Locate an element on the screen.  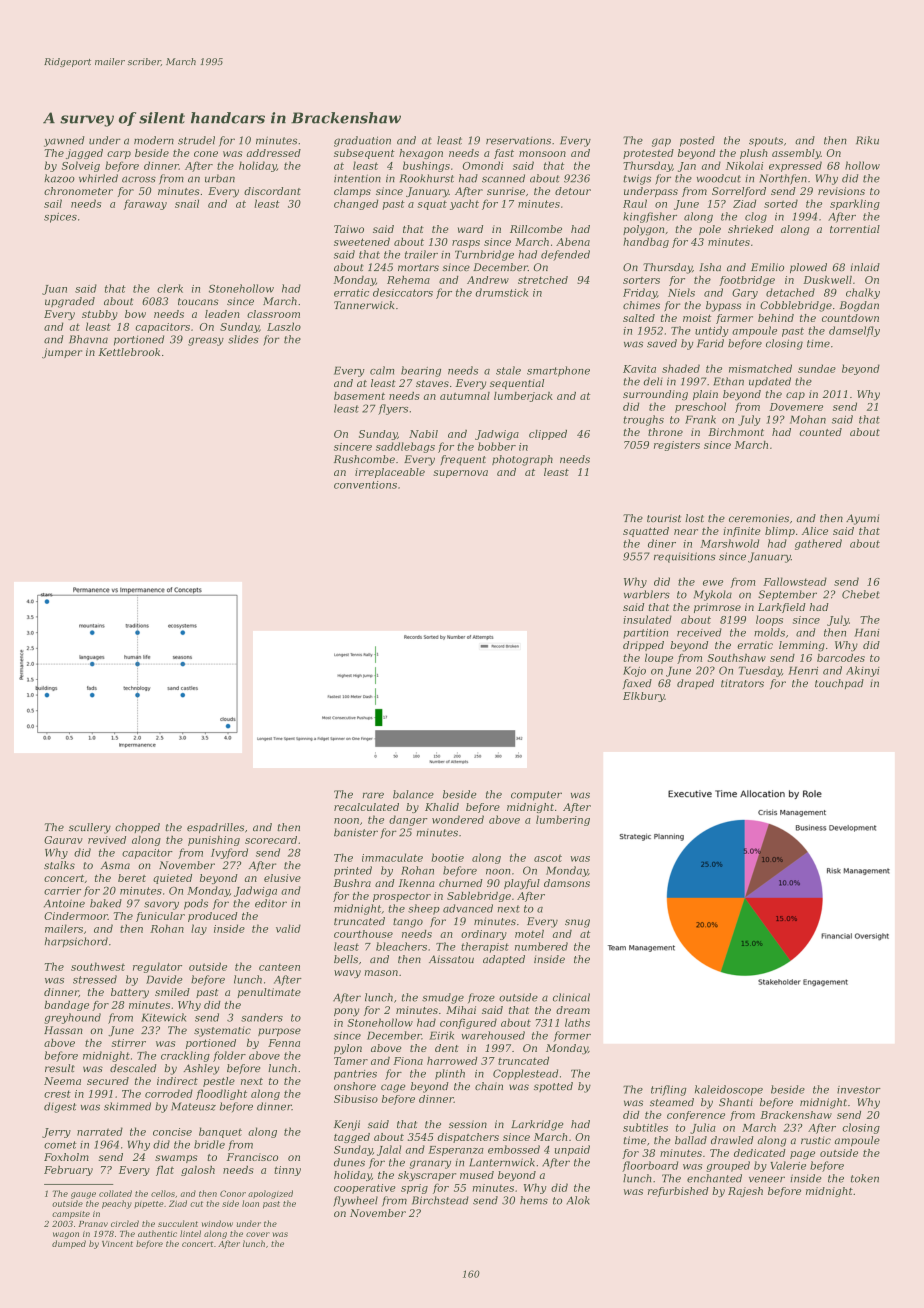
penultimate is located at coordinates (269, 993).
